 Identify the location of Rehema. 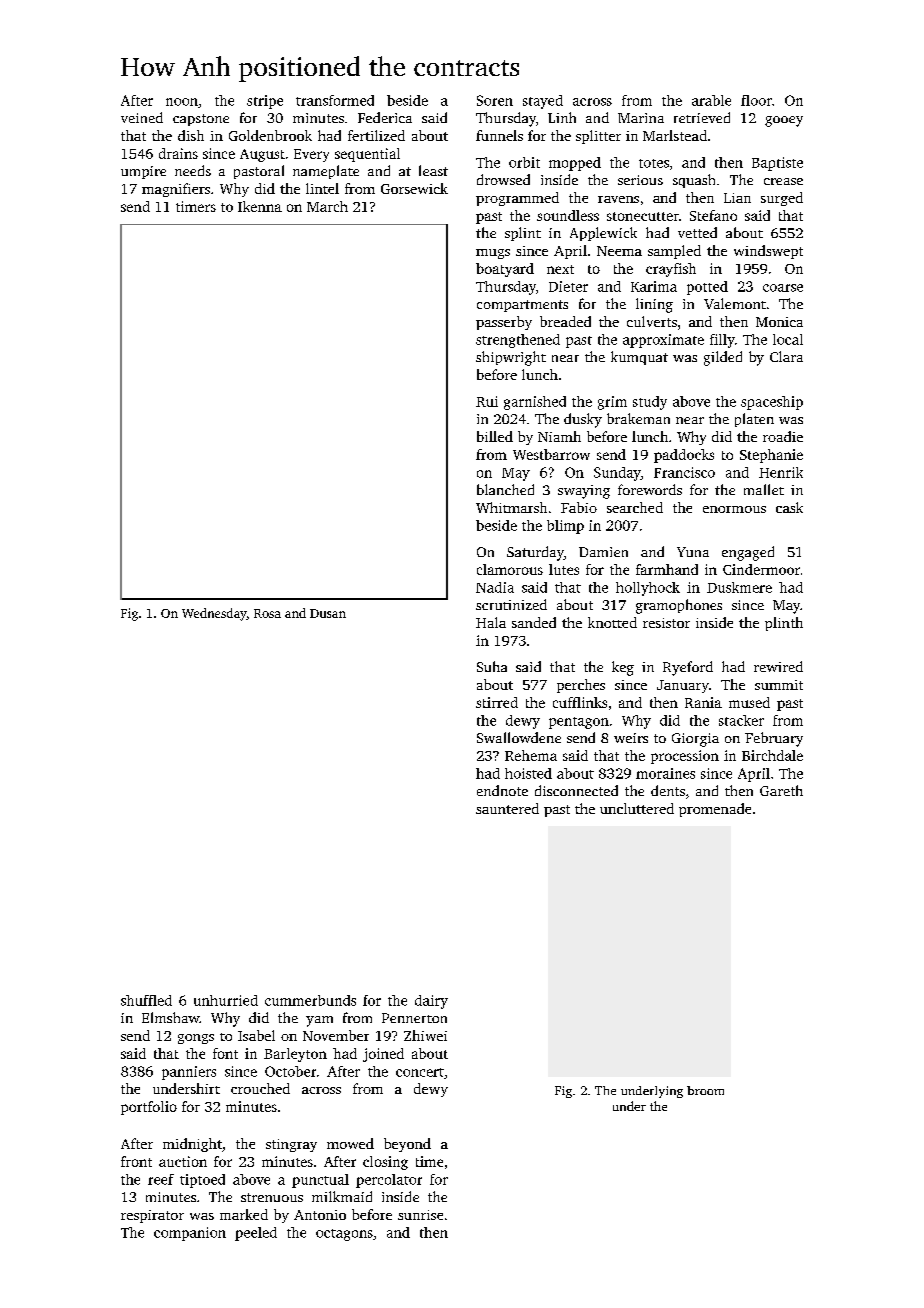
(531, 755).
